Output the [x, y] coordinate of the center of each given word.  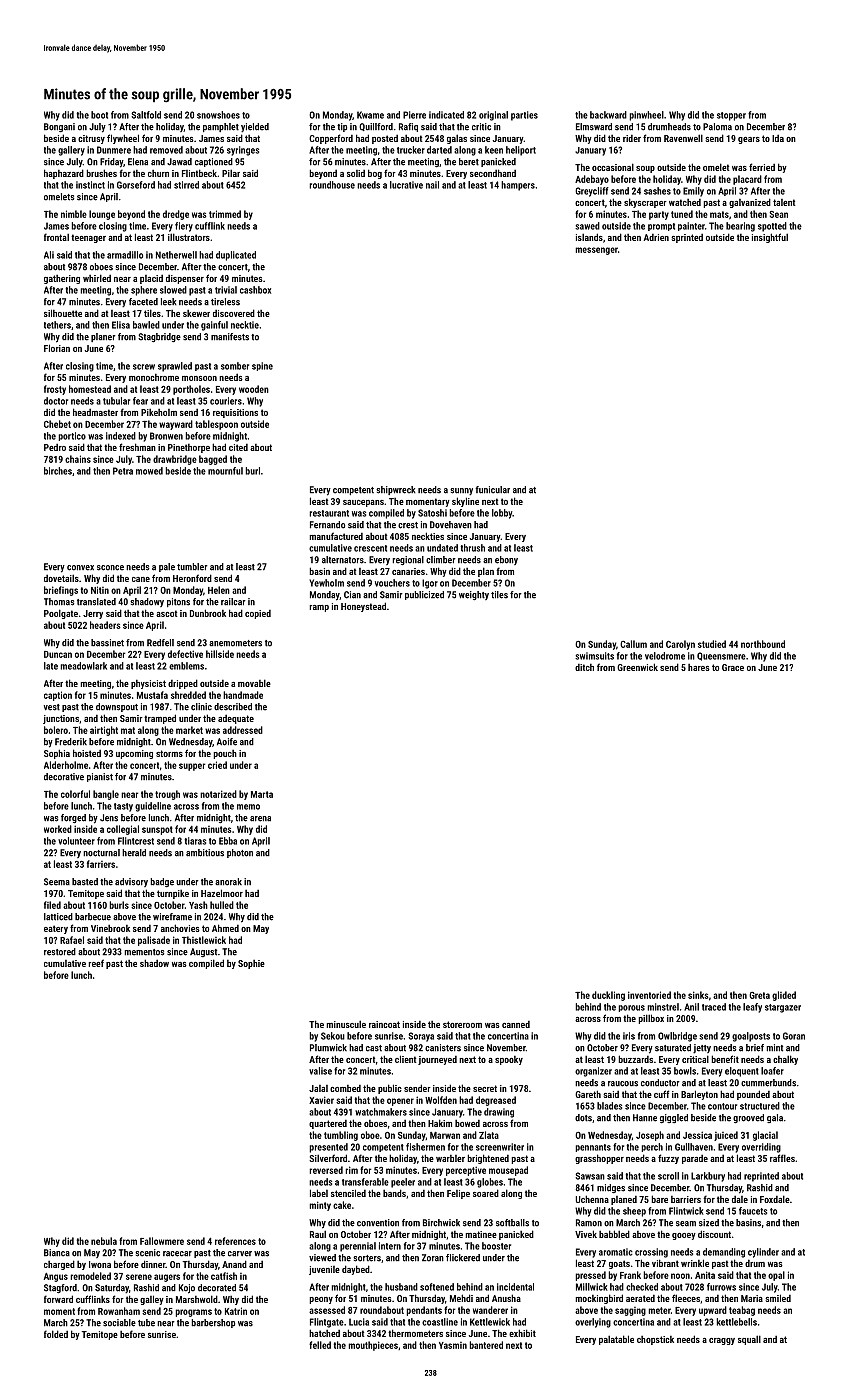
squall [749, 1340]
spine [262, 366]
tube [146, 1323]
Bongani [59, 127]
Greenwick [637, 667]
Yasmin [453, 1345]
